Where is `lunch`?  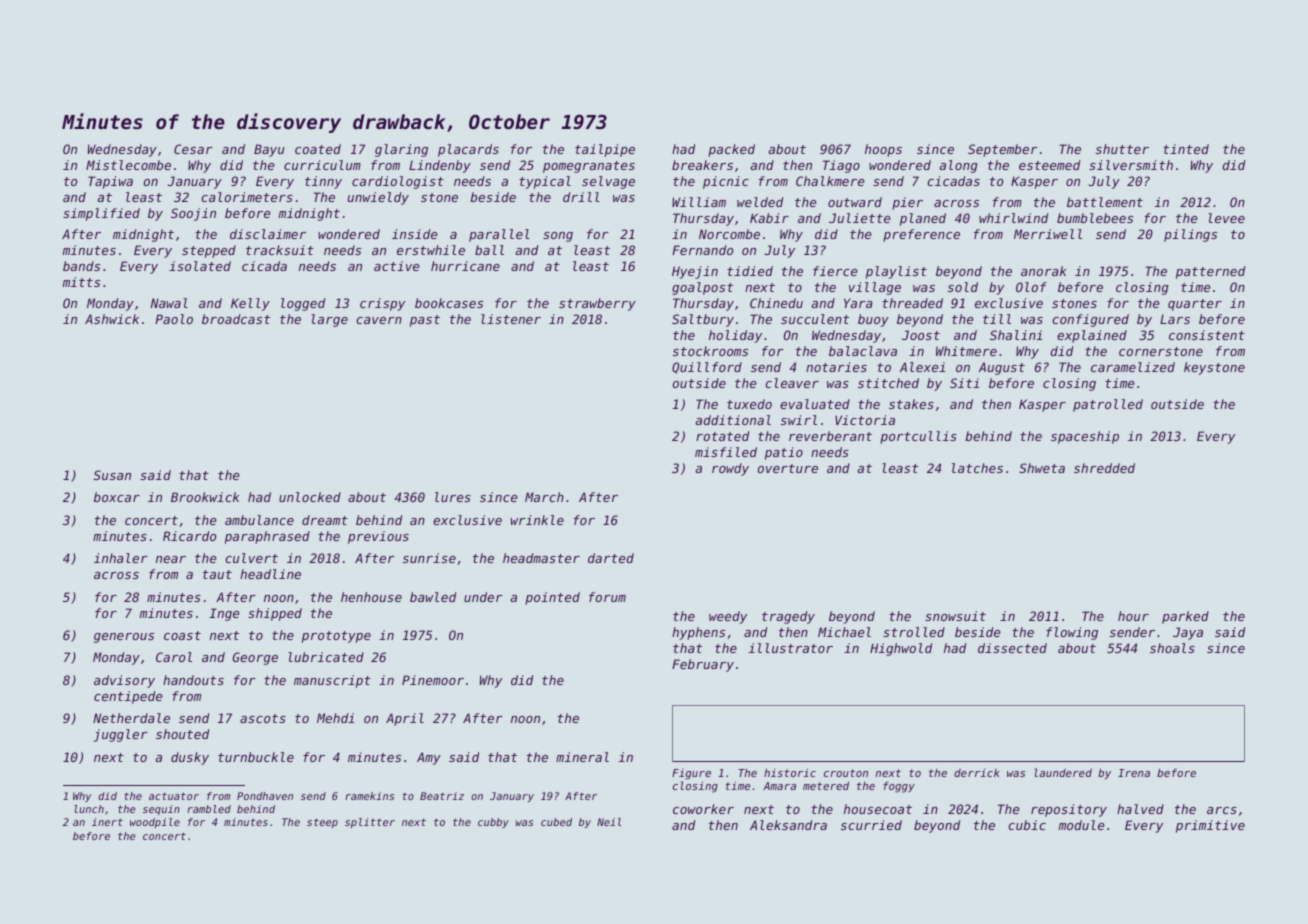
lunch is located at coordinates (89, 809).
